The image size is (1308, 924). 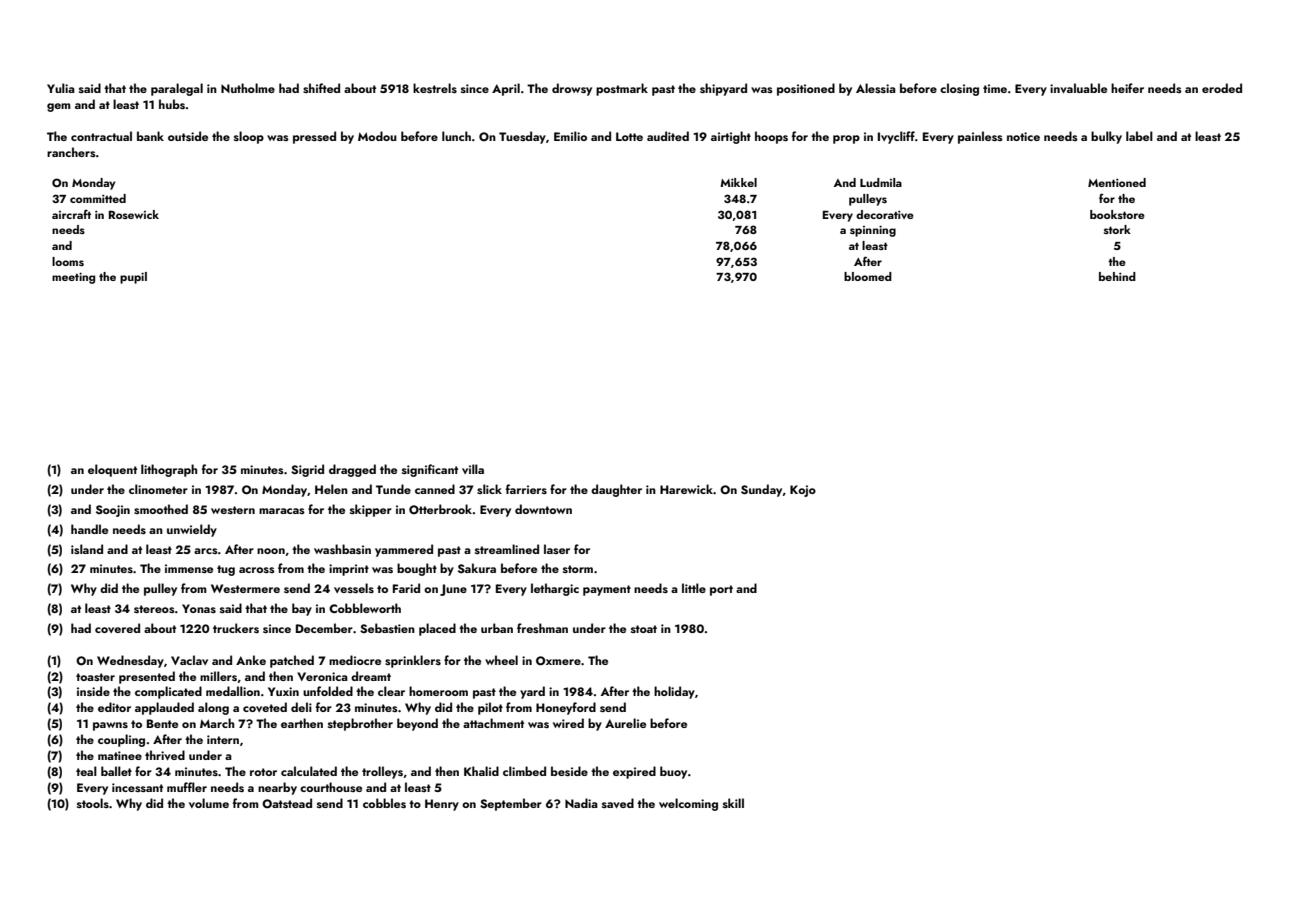 What do you see at coordinates (133, 278) in the screenshot?
I see `pupil` at bounding box center [133, 278].
